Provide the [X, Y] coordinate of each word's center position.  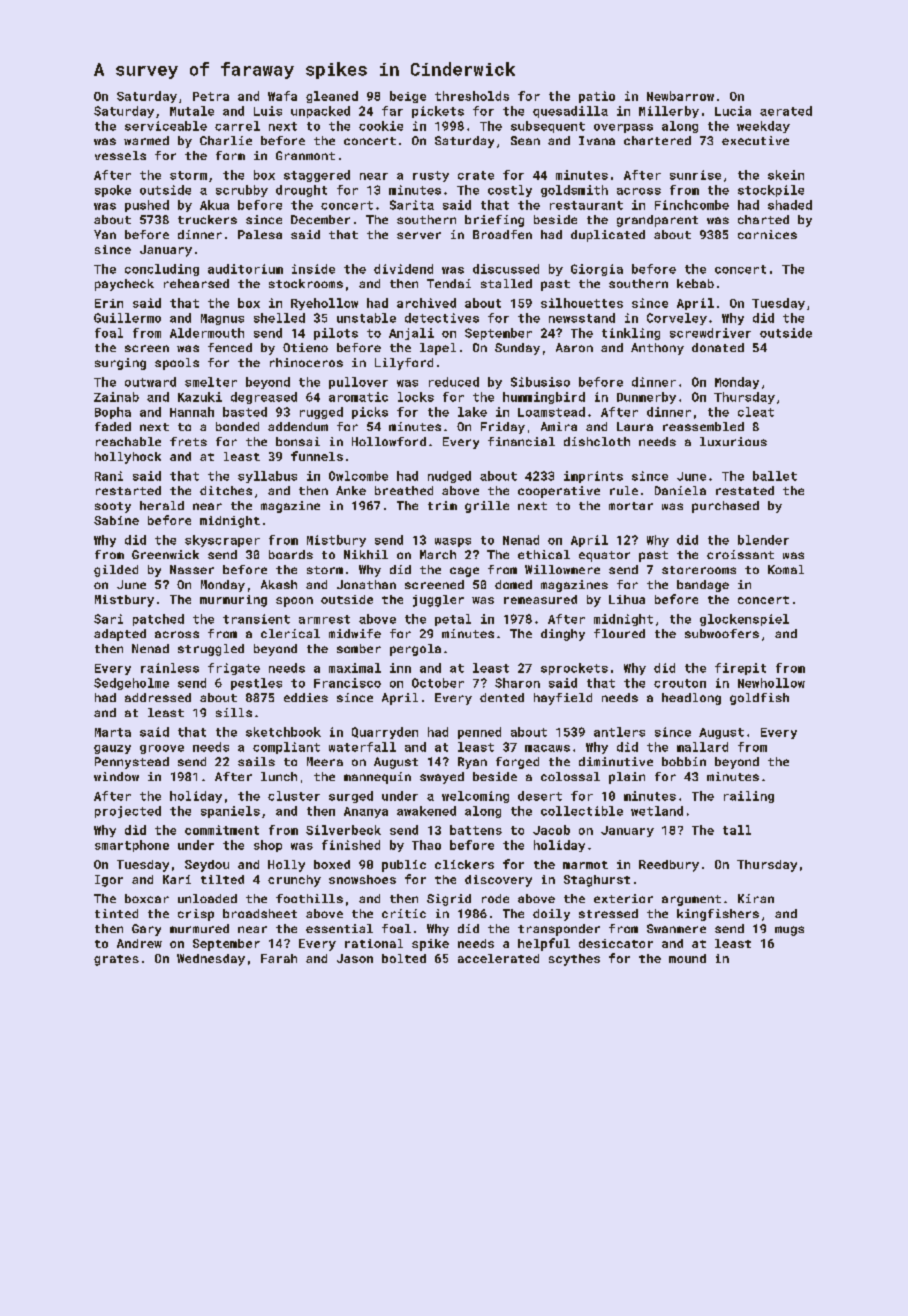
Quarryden [385, 733]
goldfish [759, 699]
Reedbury [669, 866]
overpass [623, 128]
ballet [775, 476]
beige [408, 97]
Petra [211, 96]
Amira [559, 426]
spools [177, 364]
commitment [222, 830]
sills [234, 712]
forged [517, 763]
